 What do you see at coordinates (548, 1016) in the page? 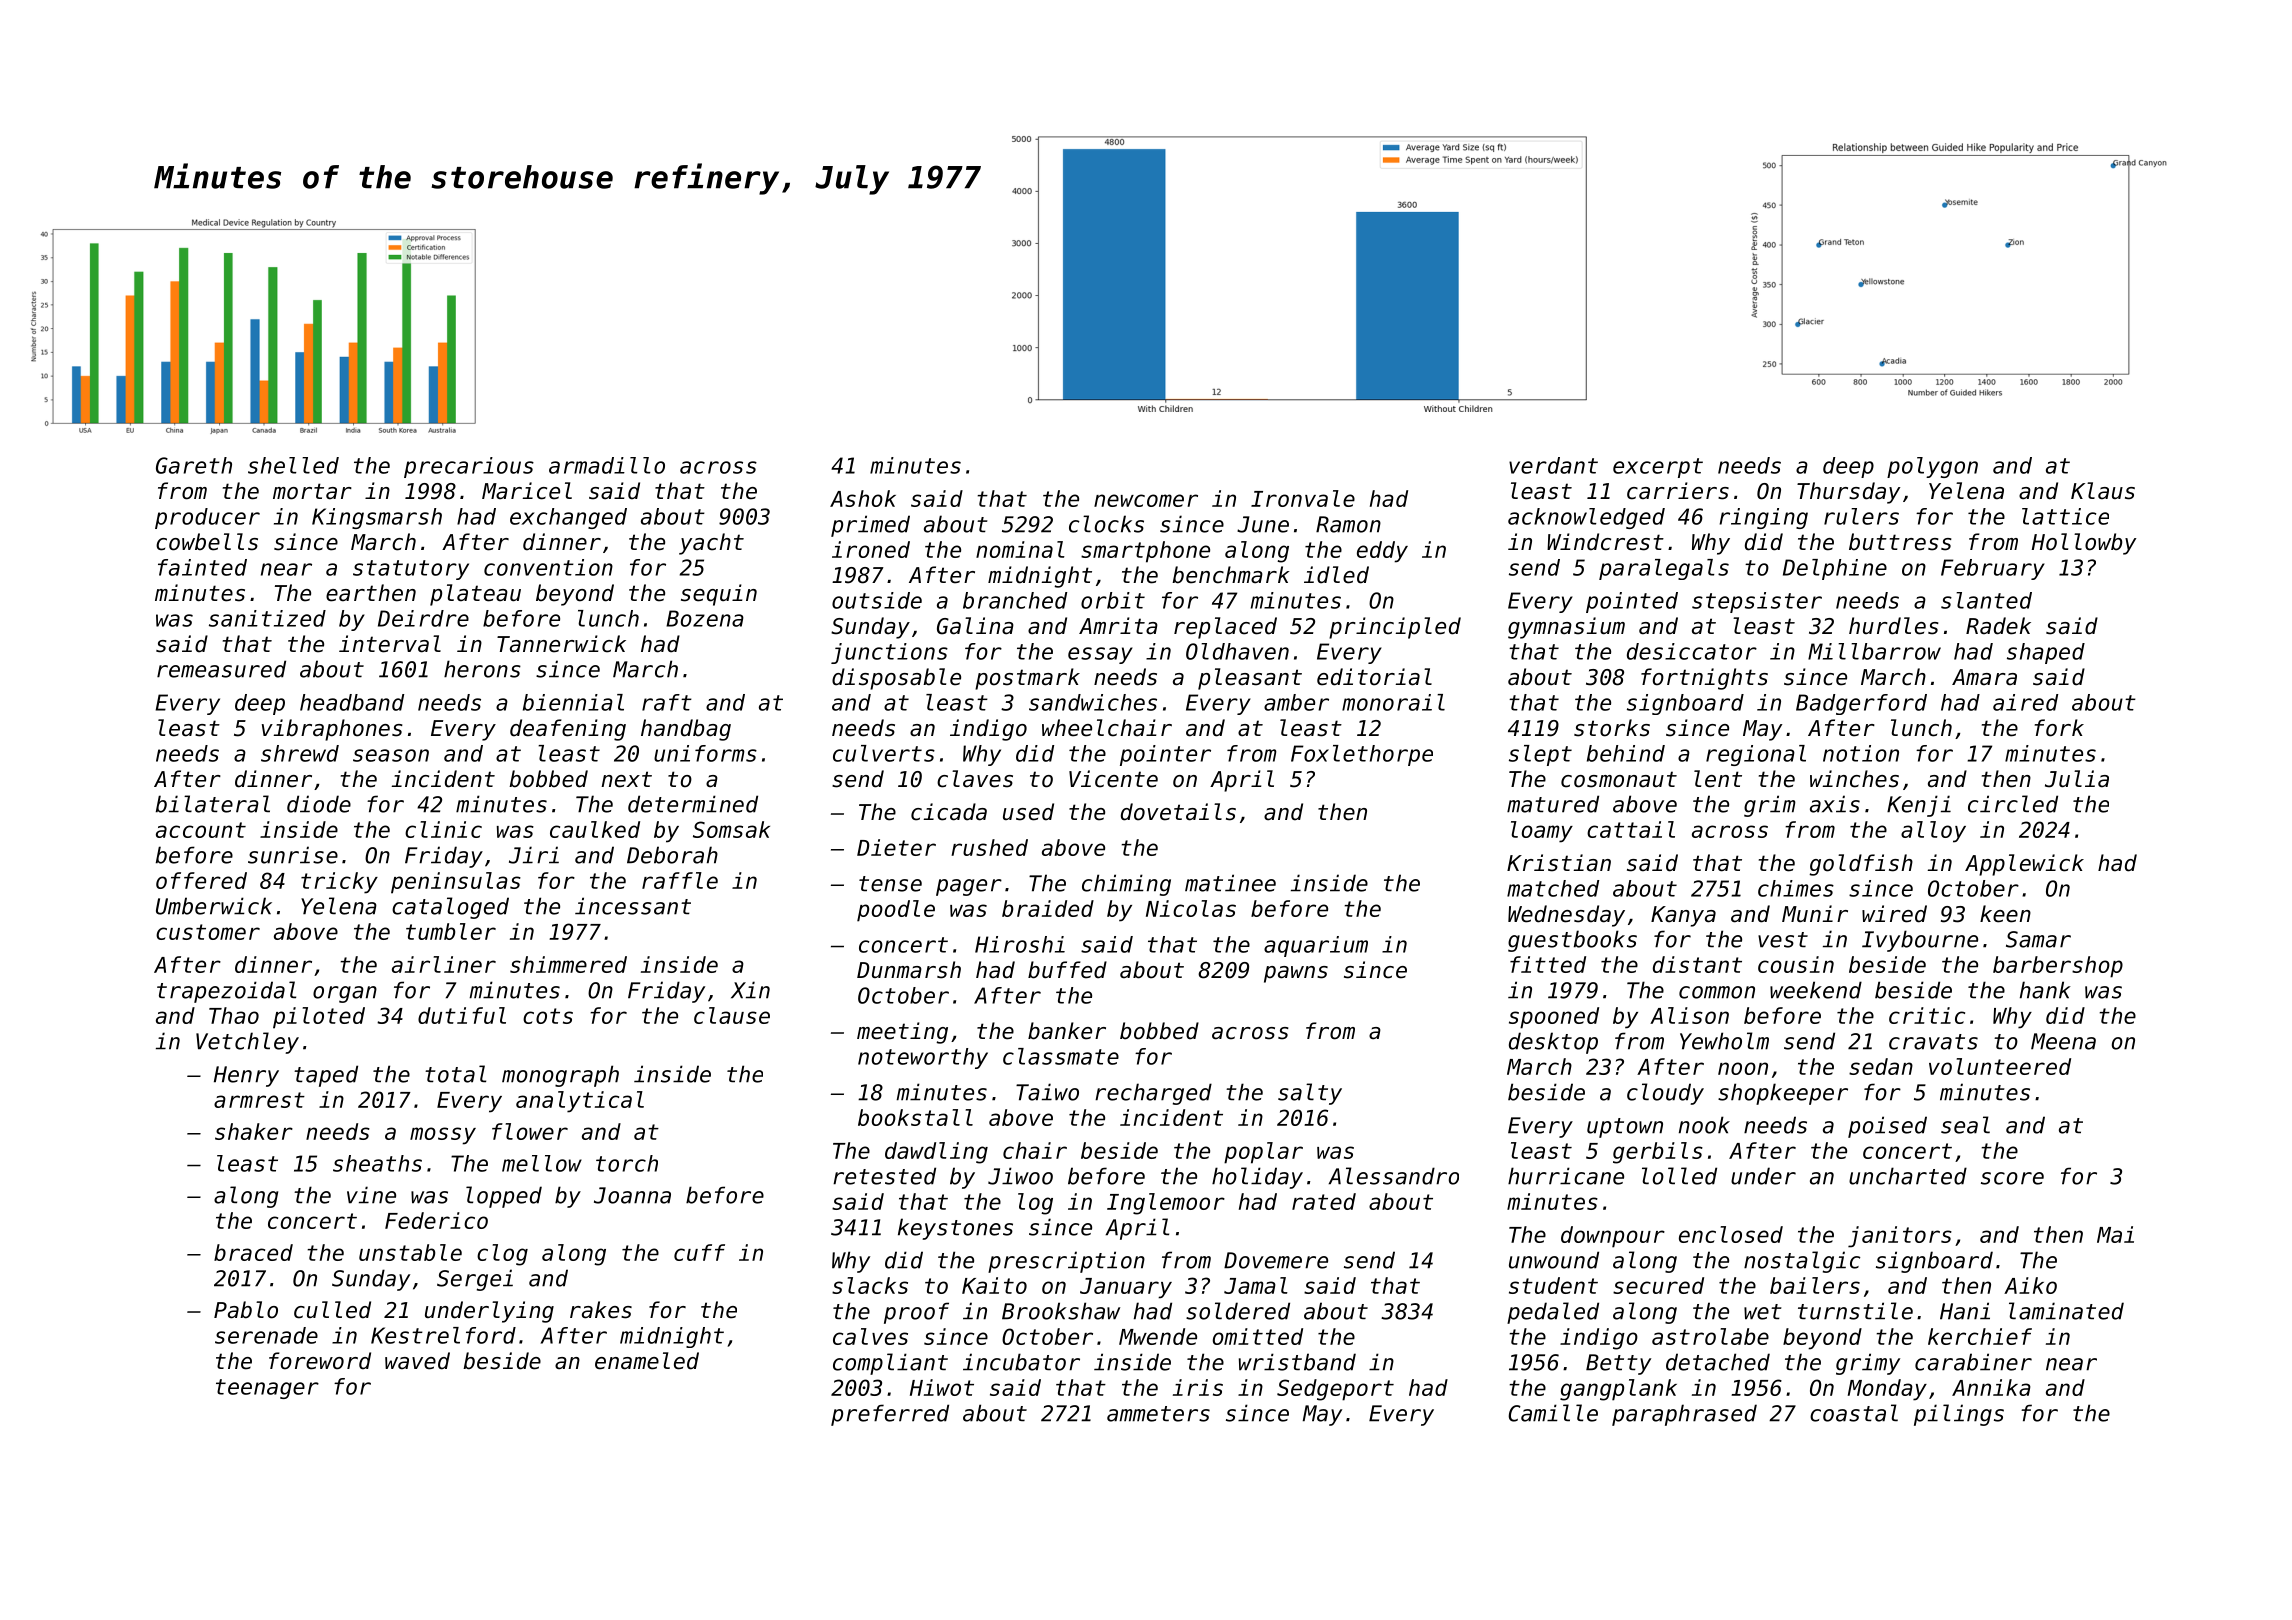
I see `cots` at bounding box center [548, 1016].
